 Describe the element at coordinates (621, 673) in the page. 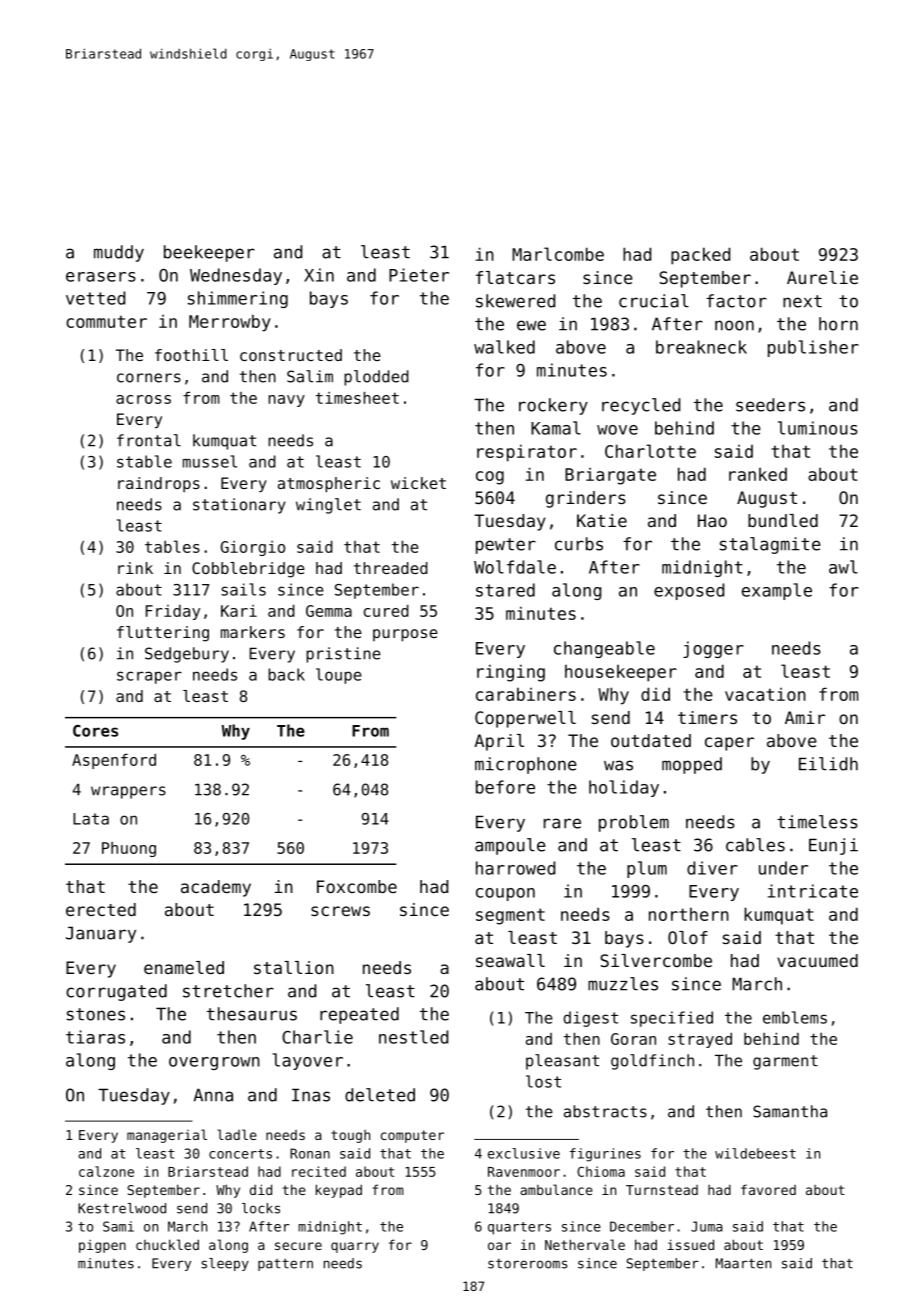

I see `housekeeper` at that location.
